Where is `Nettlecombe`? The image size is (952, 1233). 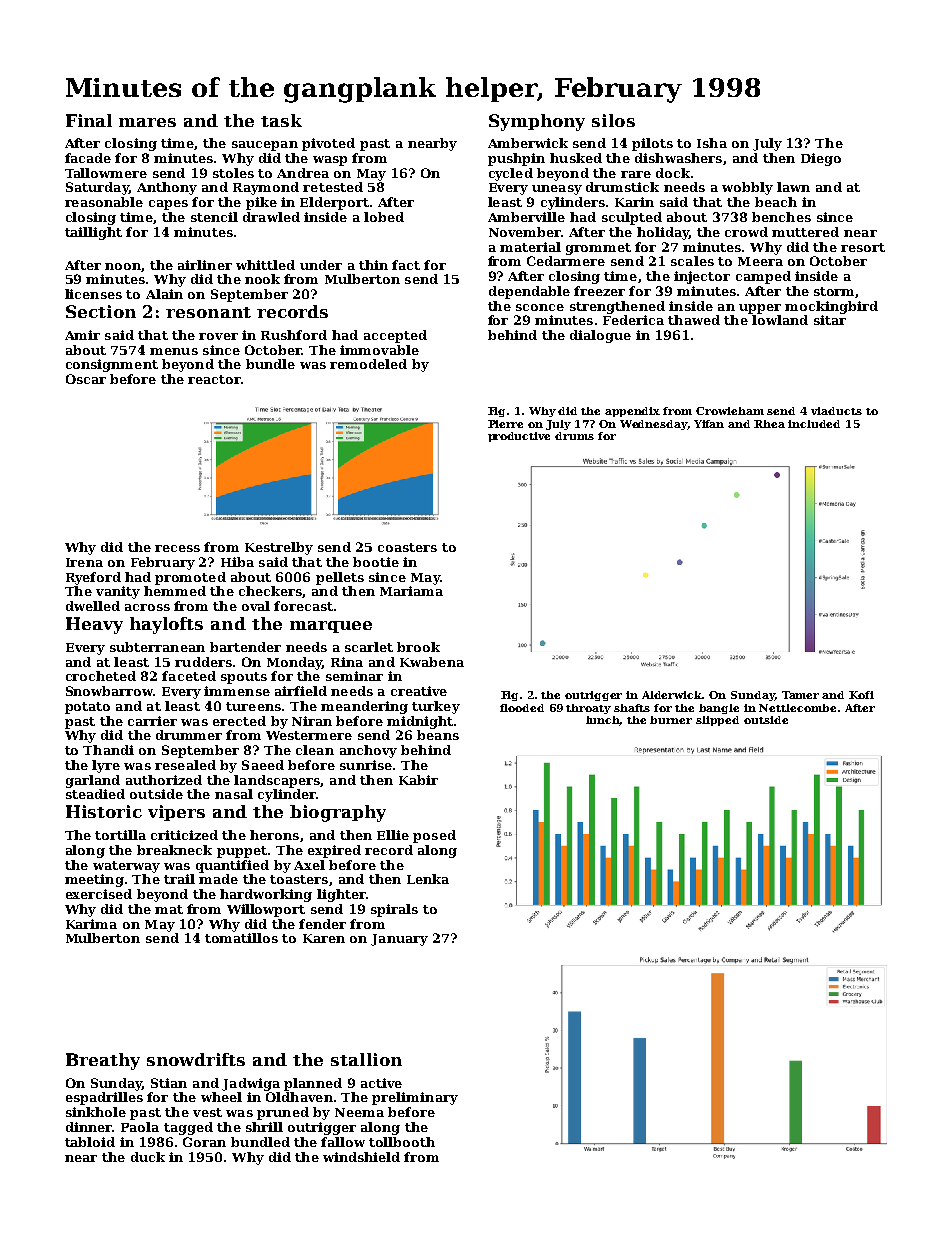 Nettlecombe is located at coordinates (797, 708).
